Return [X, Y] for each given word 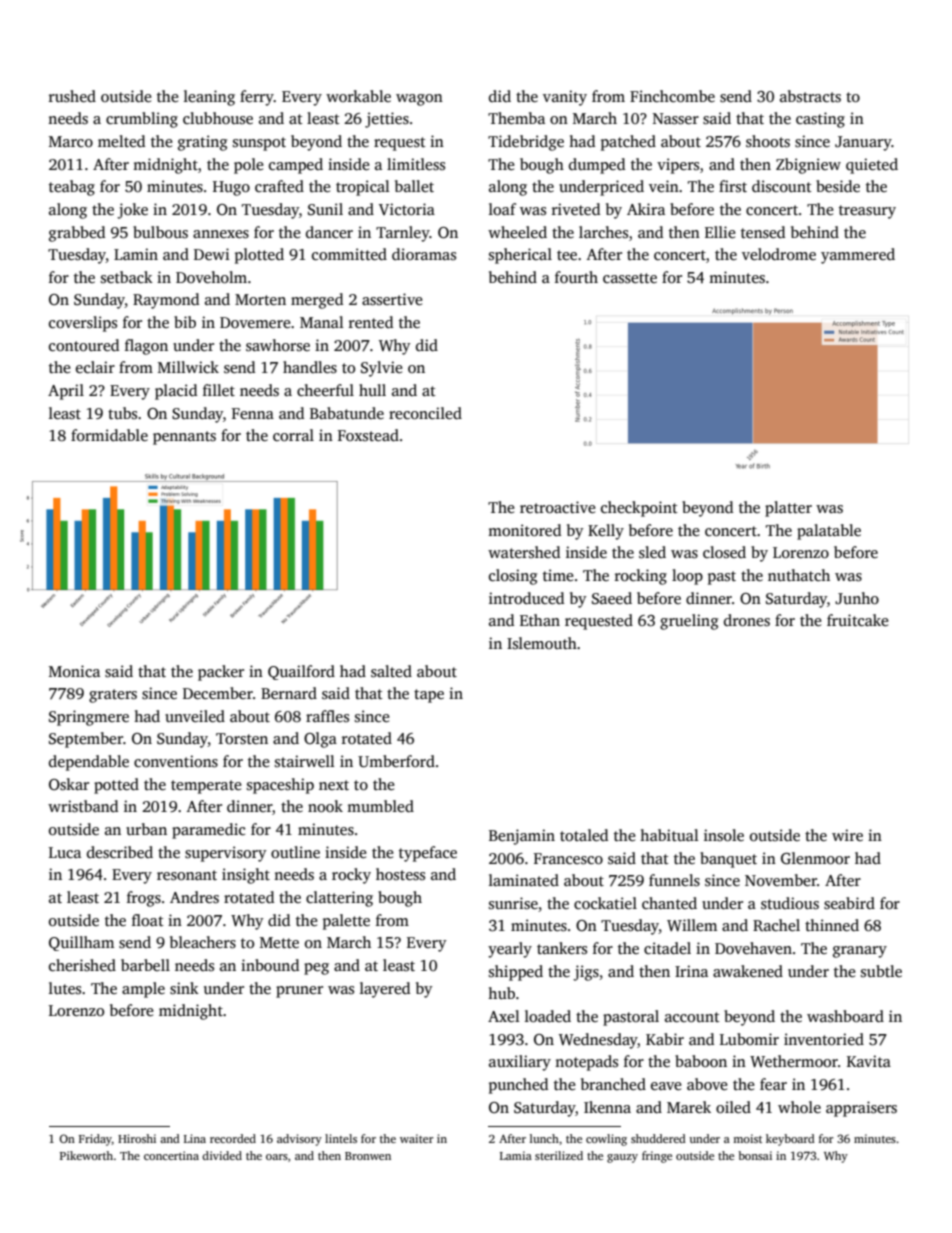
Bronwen [368, 1156]
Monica [74, 671]
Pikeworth [86, 1155]
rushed [72, 96]
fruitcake [858, 620]
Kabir [665, 1039]
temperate [206, 787]
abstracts [810, 96]
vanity [565, 98]
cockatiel [605, 903]
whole [799, 1107]
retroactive [558, 507]
